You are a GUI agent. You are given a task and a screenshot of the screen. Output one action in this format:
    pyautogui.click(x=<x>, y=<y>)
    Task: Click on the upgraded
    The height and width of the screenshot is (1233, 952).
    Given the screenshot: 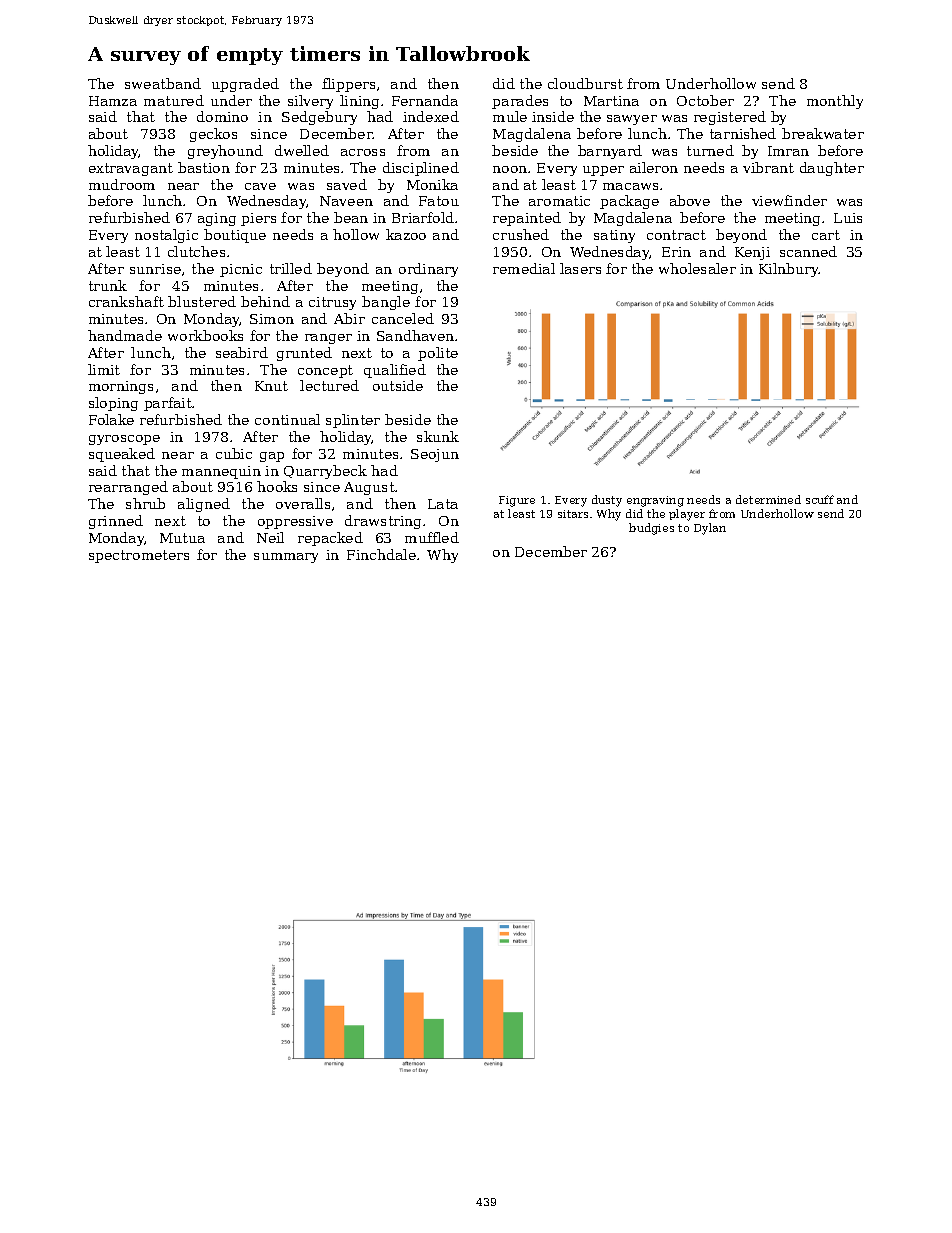 What is the action you would take?
    pyautogui.click(x=245, y=85)
